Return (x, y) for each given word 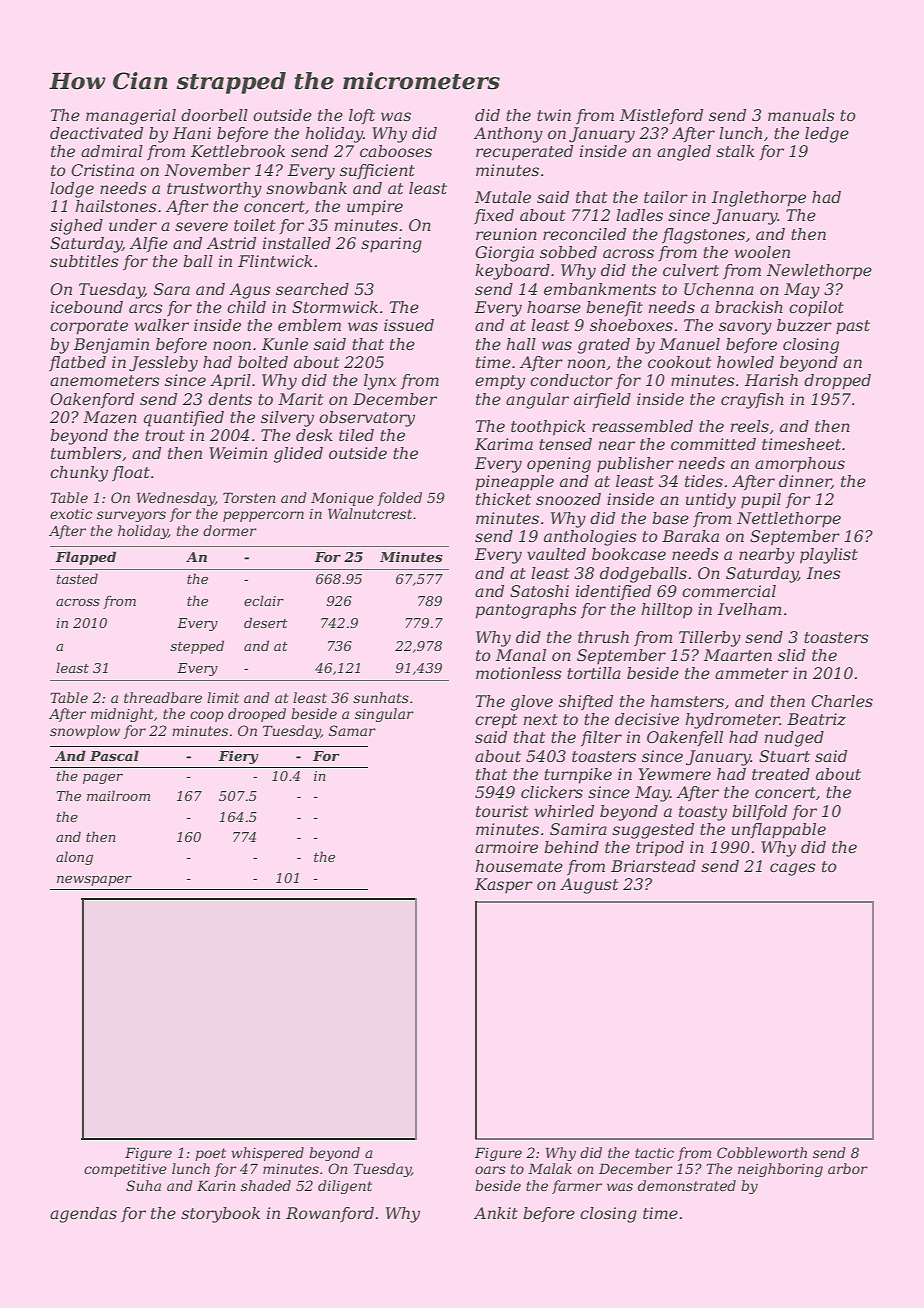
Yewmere (674, 774)
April (230, 382)
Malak (550, 1168)
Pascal (114, 755)
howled (745, 362)
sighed (76, 227)
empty (500, 382)
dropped (837, 382)
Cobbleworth (762, 1152)
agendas (83, 1215)
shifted (586, 703)
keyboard (512, 272)
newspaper (94, 881)
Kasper (504, 886)
